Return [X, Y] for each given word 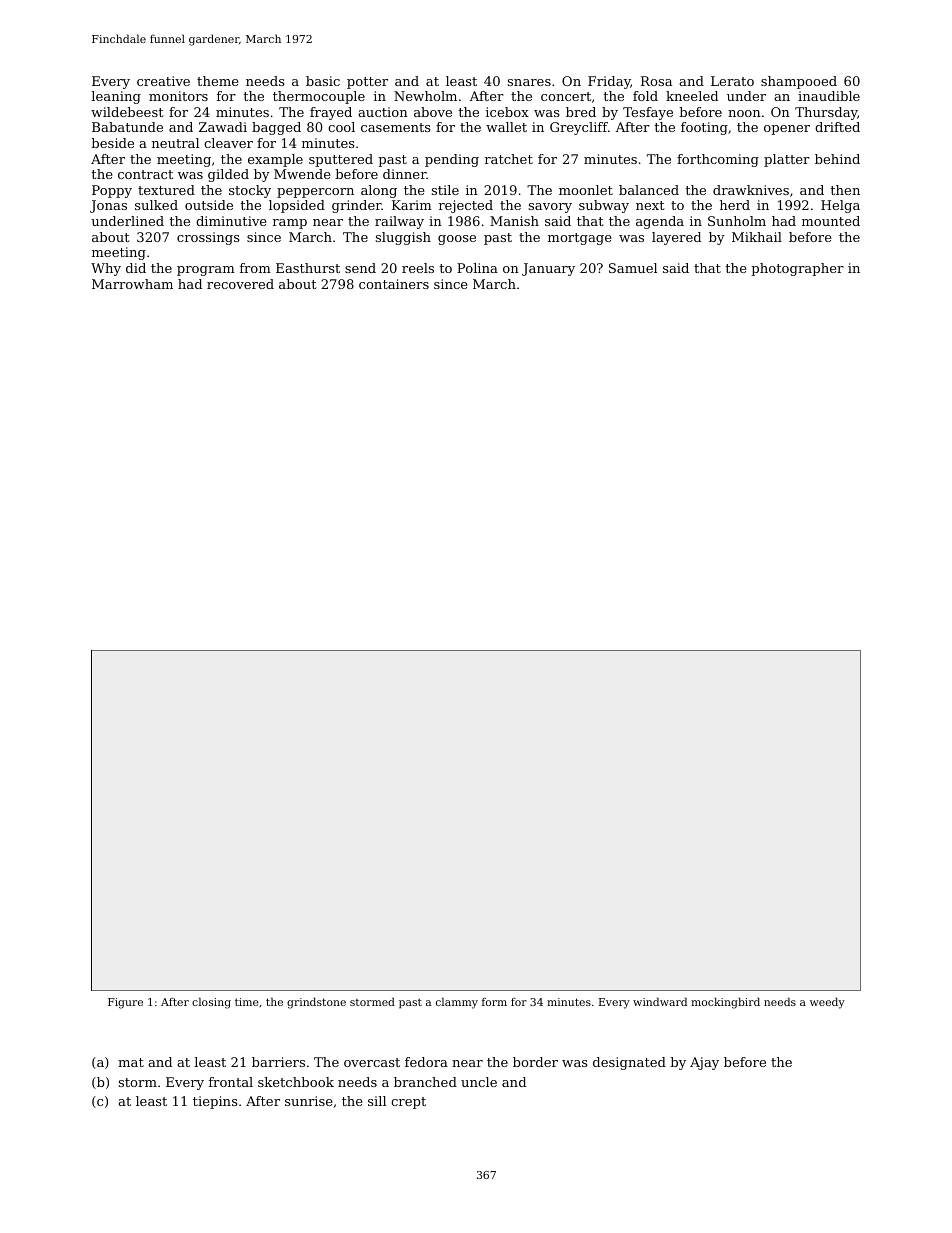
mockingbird [725, 1003]
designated [629, 1063]
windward [660, 1001]
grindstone [316, 1003]
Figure [125, 1003]
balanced [649, 190]
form [494, 1002]
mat [131, 1062]
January [548, 269]
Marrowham [132, 284]
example [275, 160]
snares [529, 82]
